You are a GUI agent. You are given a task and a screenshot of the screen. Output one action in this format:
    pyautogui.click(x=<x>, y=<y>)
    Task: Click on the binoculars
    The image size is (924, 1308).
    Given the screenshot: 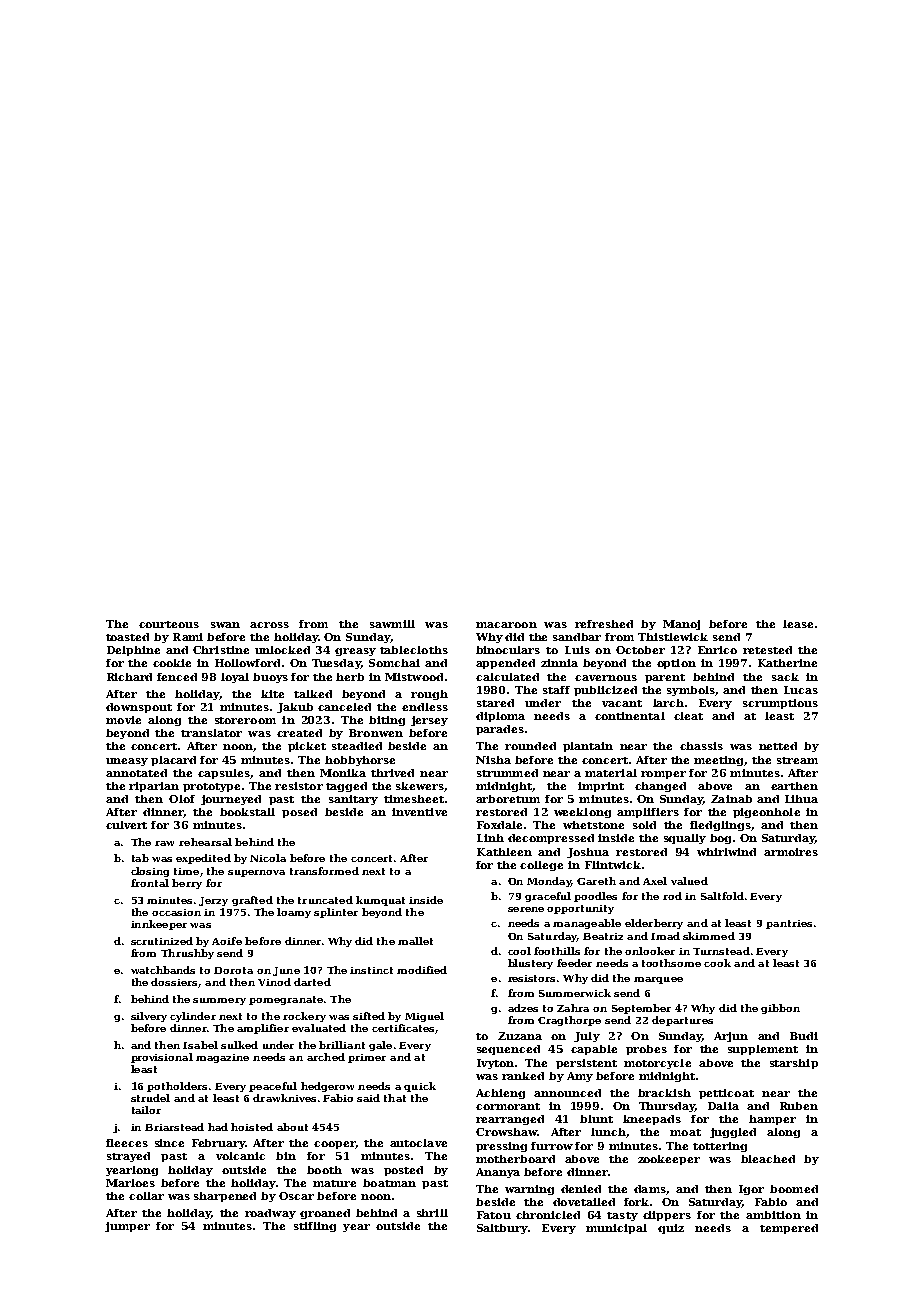 What is the action you would take?
    pyautogui.click(x=508, y=650)
